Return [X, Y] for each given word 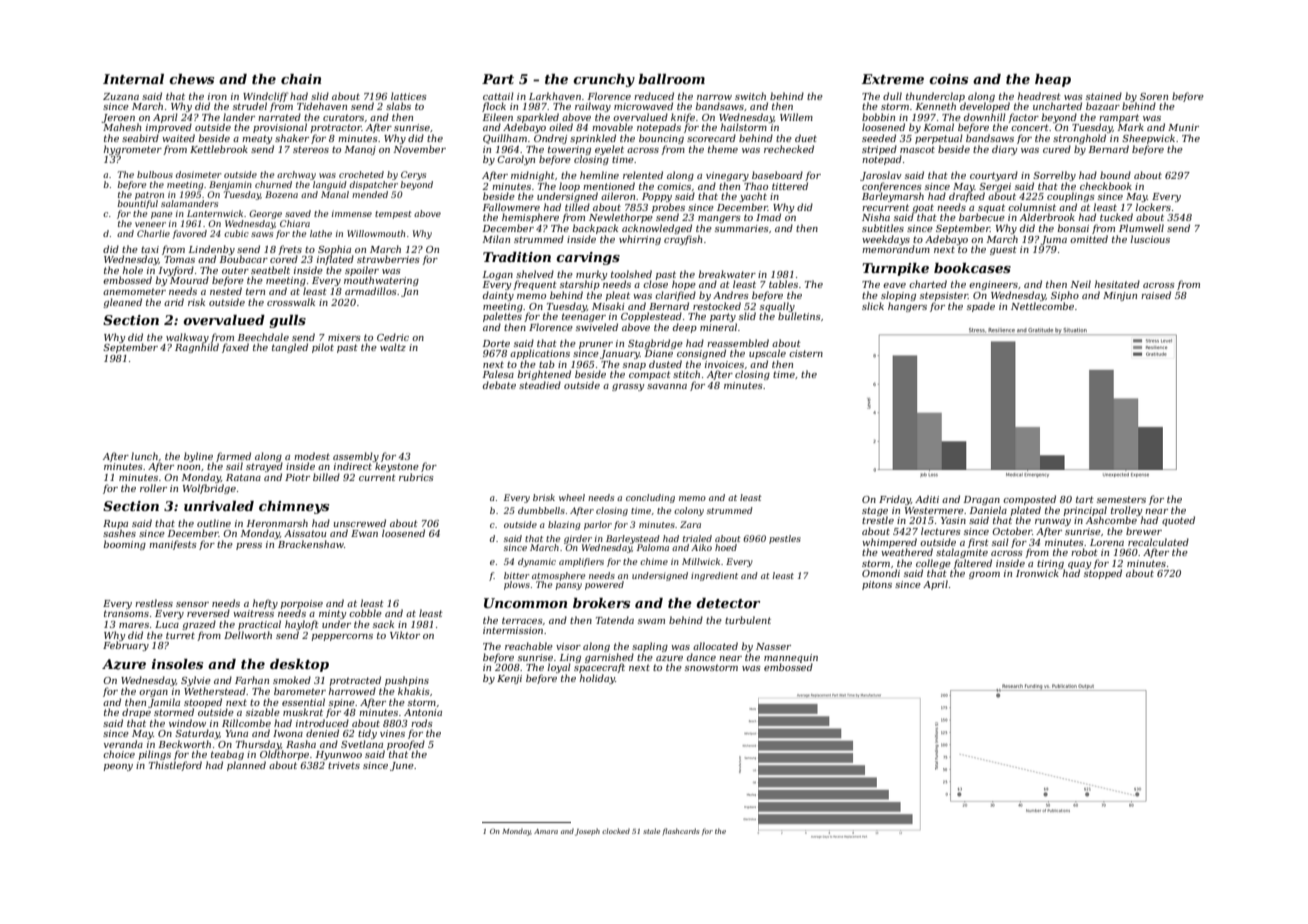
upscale [767, 354]
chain [301, 79]
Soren [1154, 96]
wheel [572, 497]
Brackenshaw [311, 544]
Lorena [1107, 542]
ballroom [671, 79]
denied [322, 733]
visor [568, 646]
